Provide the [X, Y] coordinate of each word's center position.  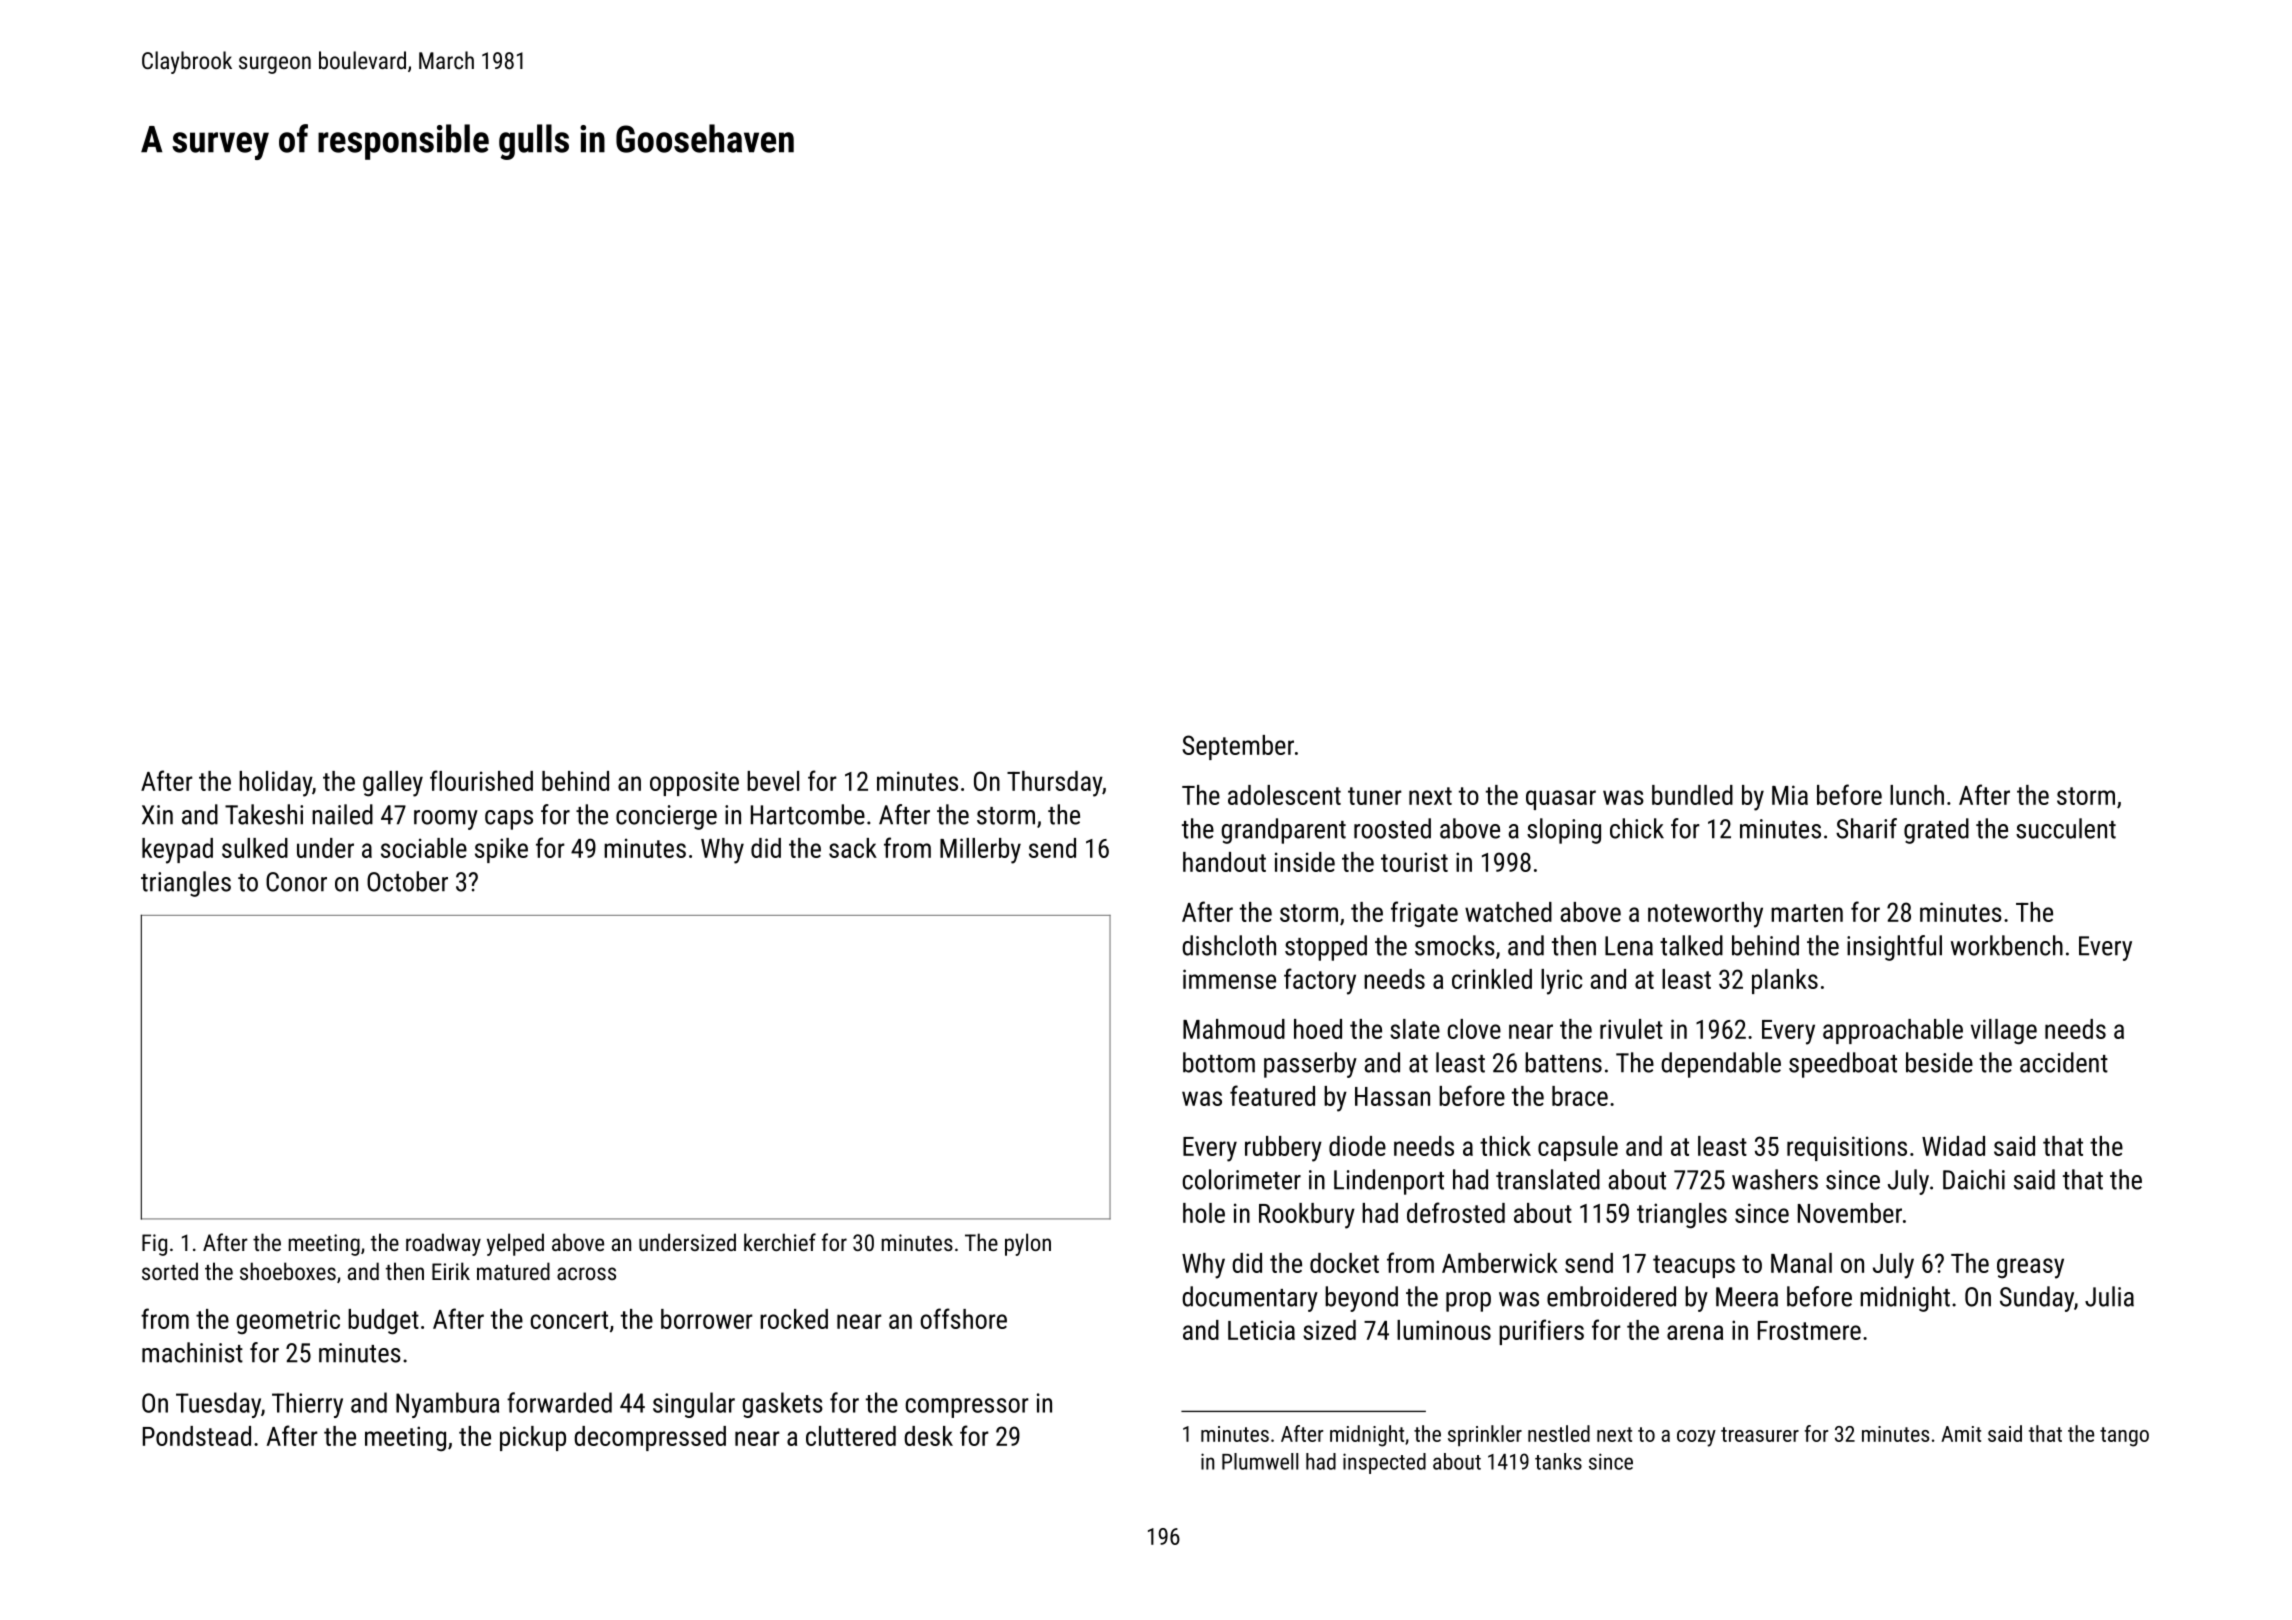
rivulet [1631, 1029]
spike [501, 850]
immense [1229, 979]
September [1238, 747]
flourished [481, 780]
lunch [1917, 795]
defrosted [1456, 1212]
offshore [963, 1318]
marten [1807, 913]
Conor [296, 882]
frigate [1424, 914]
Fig [154, 1245]
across [586, 1273]
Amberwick [1500, 1263]
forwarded [559, 1402]
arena [1695, 1332]
